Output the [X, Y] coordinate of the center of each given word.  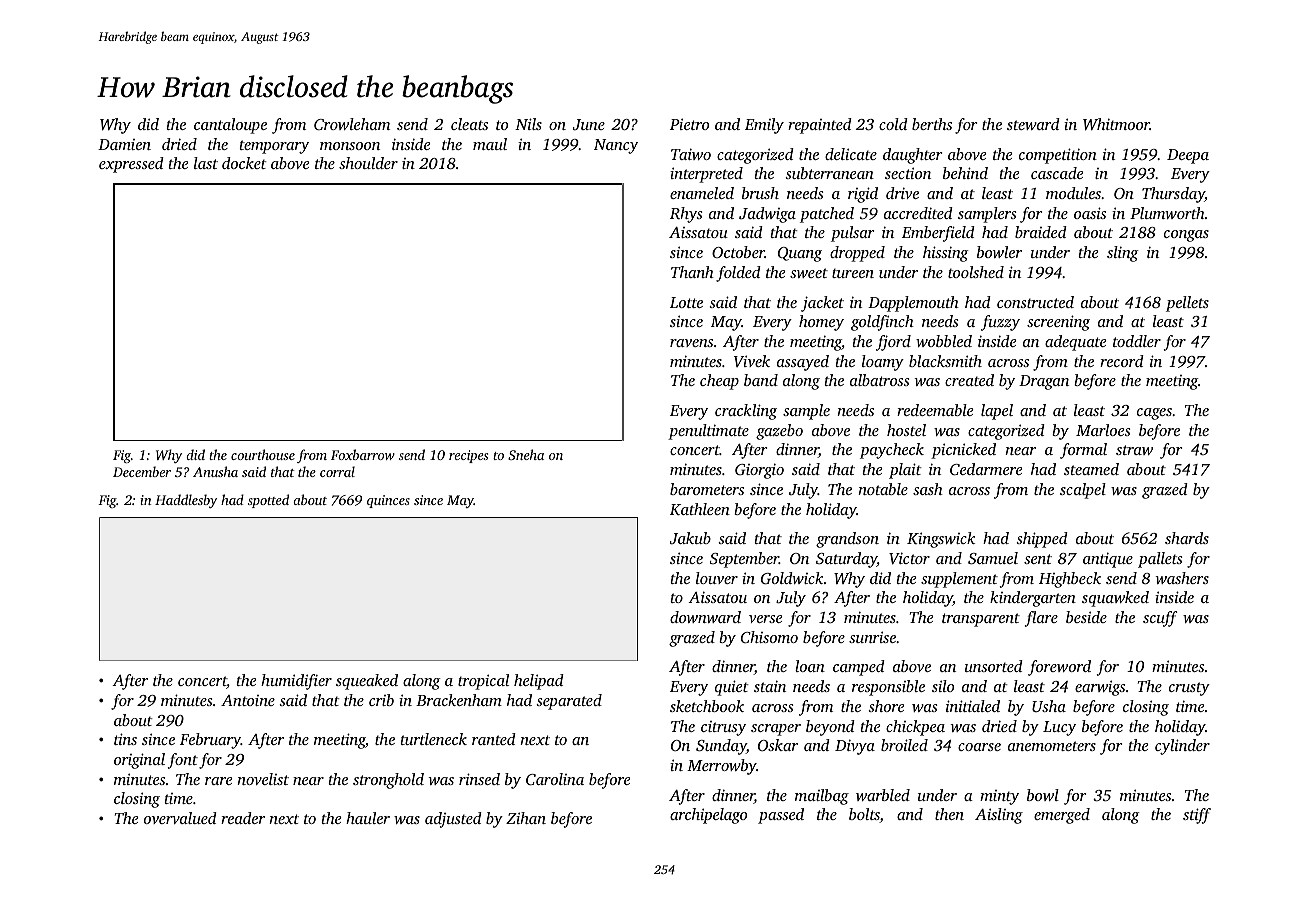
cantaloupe [230, 126]
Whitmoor [1116, 124]
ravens [691, 343]
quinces [388, 501]
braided [1041, 232]
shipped [1042, 540]
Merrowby [722, 767]
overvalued [180, 818]
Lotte [686, 302]
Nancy [616, 146]
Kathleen [700, 509]
